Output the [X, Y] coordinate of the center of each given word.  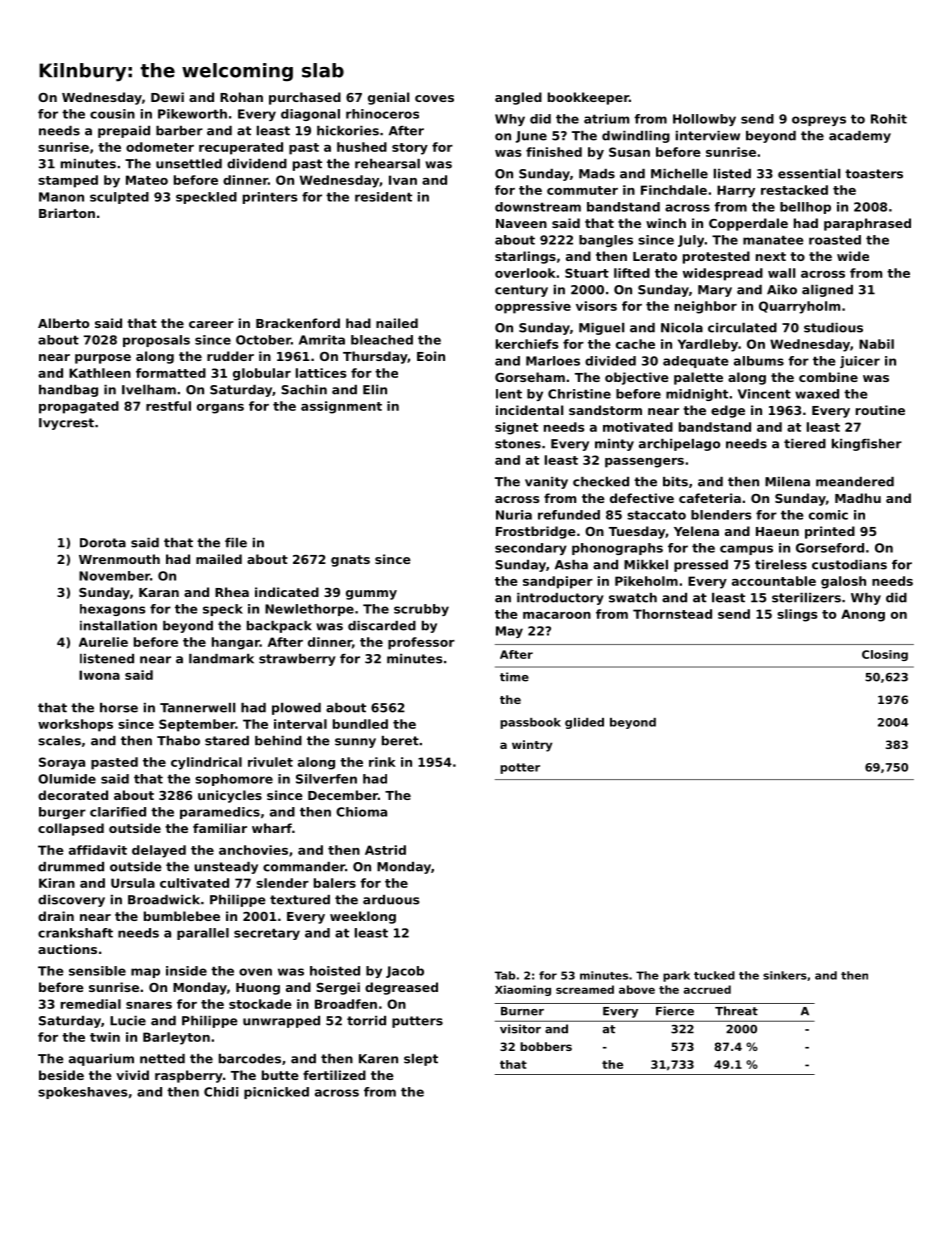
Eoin [431, 356]
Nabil [876, 344]
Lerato [655, 256]
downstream [538, 207]
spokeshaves [83, 1093]
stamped [68, 181]
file [236, 543]
